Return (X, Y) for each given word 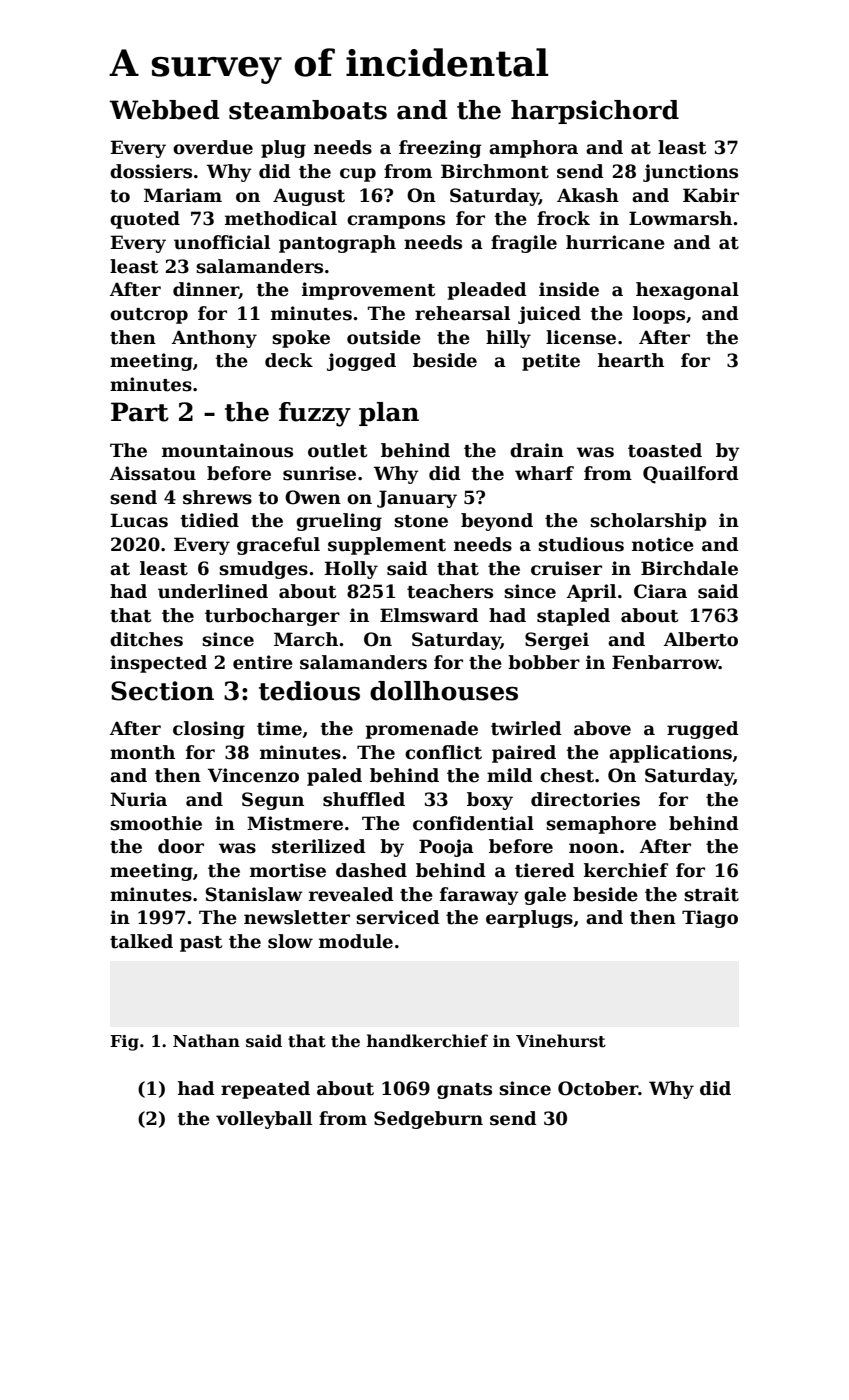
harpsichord (595, 112)
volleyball (264, 1120)
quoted (145, 220)
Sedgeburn (428, 1120)
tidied (209, 520)
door (181, 846)
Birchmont (495, 171)
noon (594, 848)
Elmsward (429, 615)
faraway (479, 896)
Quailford (691, 475)
